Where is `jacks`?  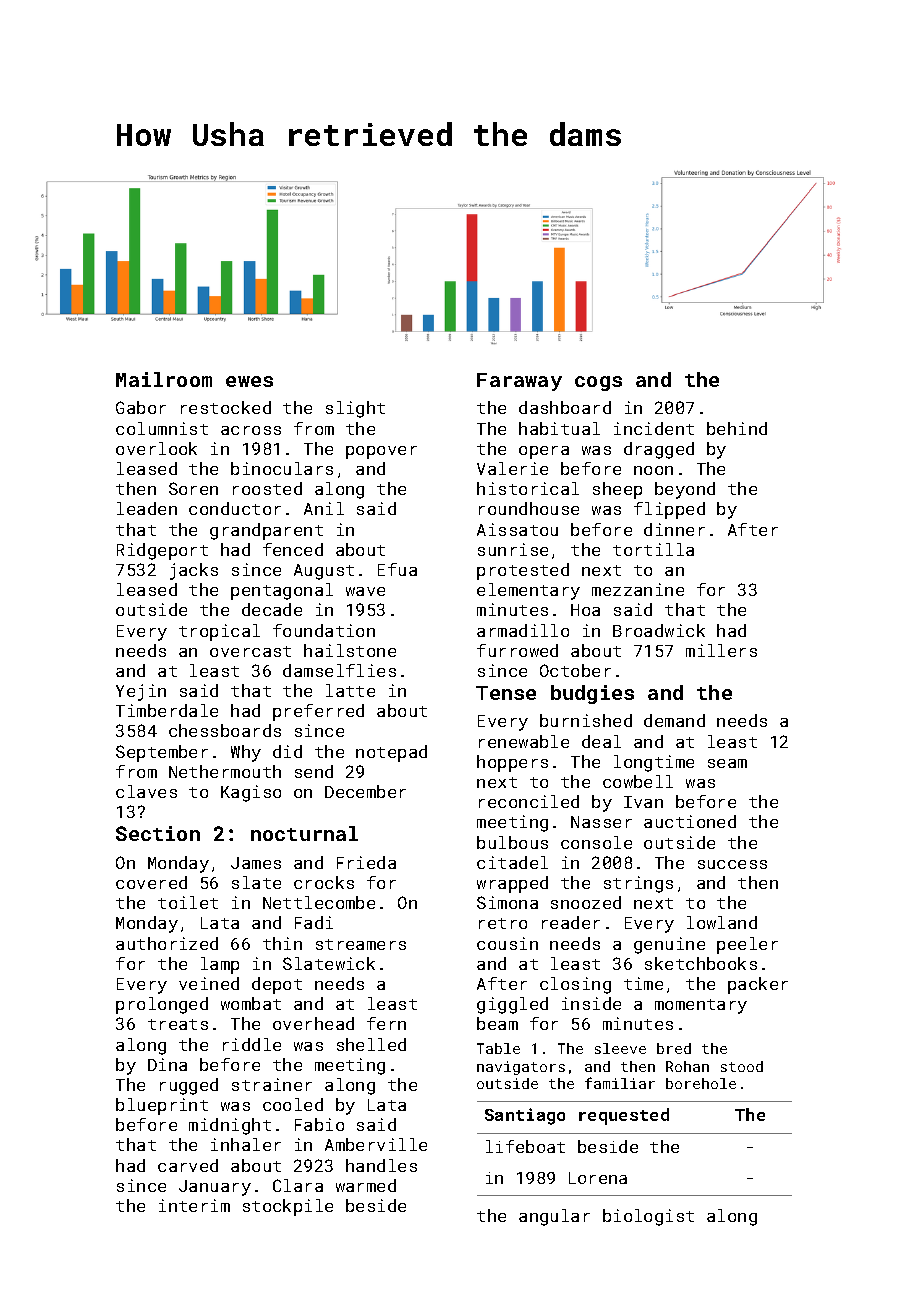
jacks is located at coordinates (194, 571).
